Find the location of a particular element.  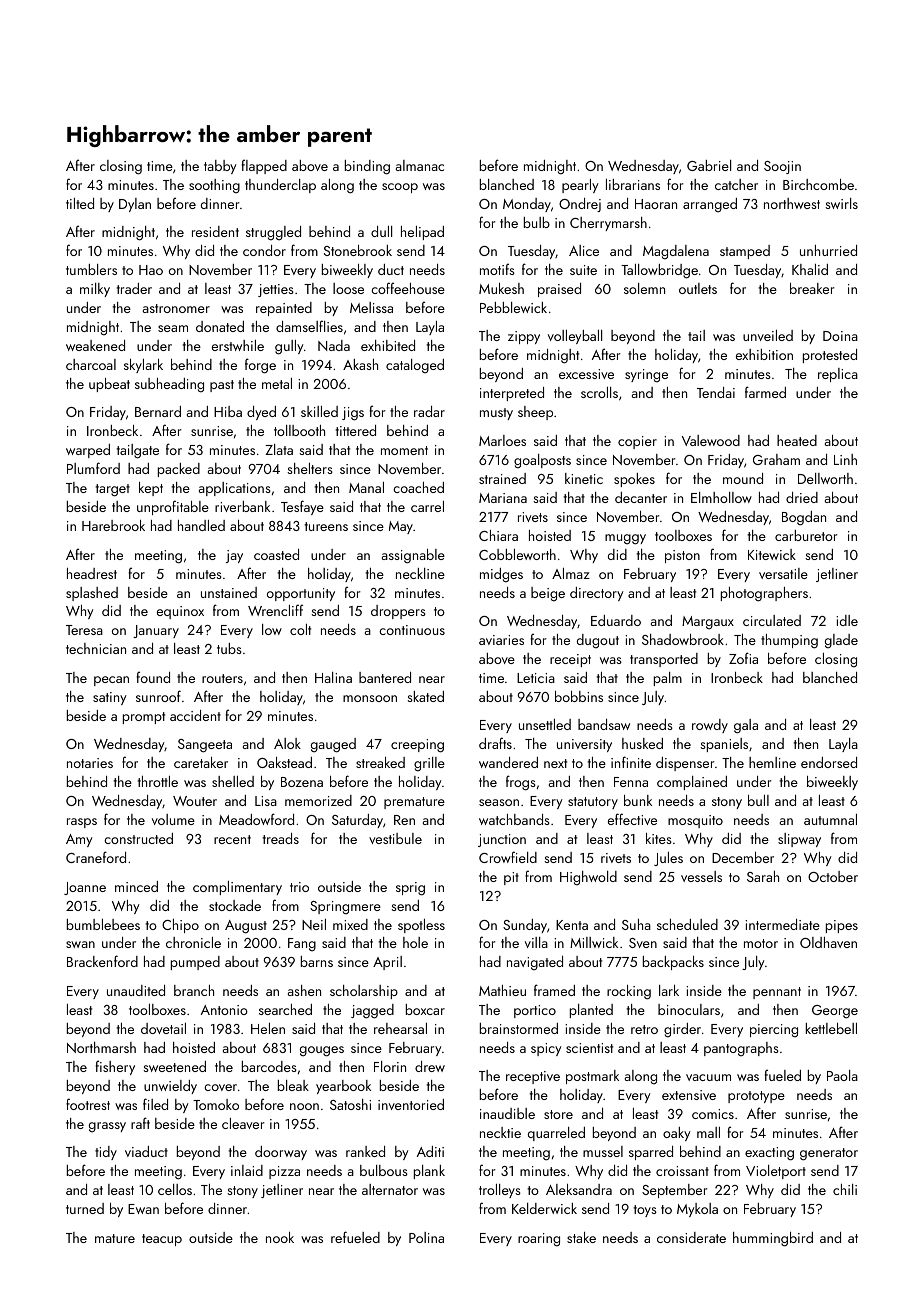

unstained is located at coordinates (229, 592).
